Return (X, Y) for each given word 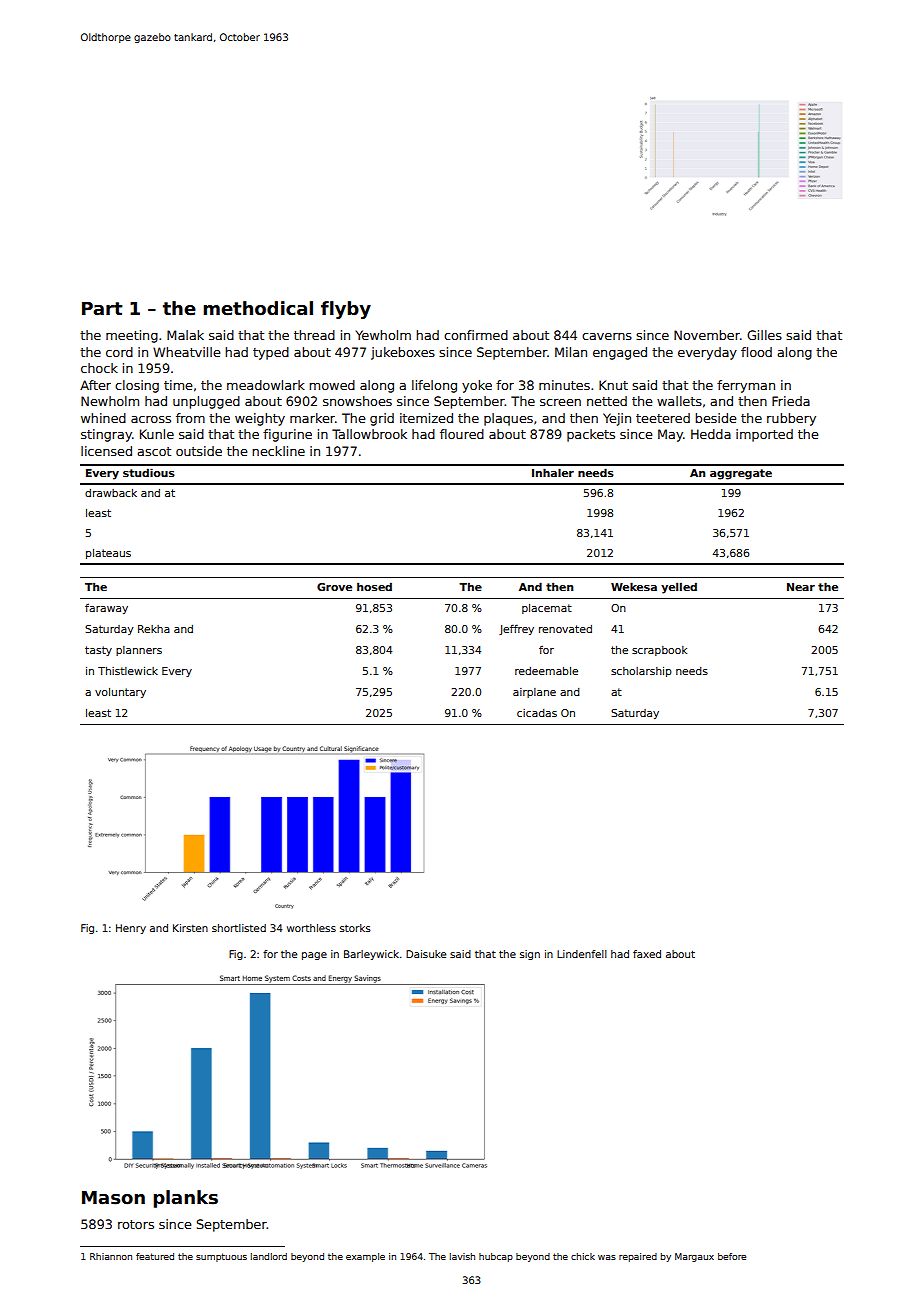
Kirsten (190, 928)
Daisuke (426, 954)
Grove (334, 587)
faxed (647, 954)
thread (314, 335)
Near (801, 587)
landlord (269, 1256)
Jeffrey (516, 630)
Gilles (764, 335)
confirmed (476, 335)
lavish (462, 1256)
